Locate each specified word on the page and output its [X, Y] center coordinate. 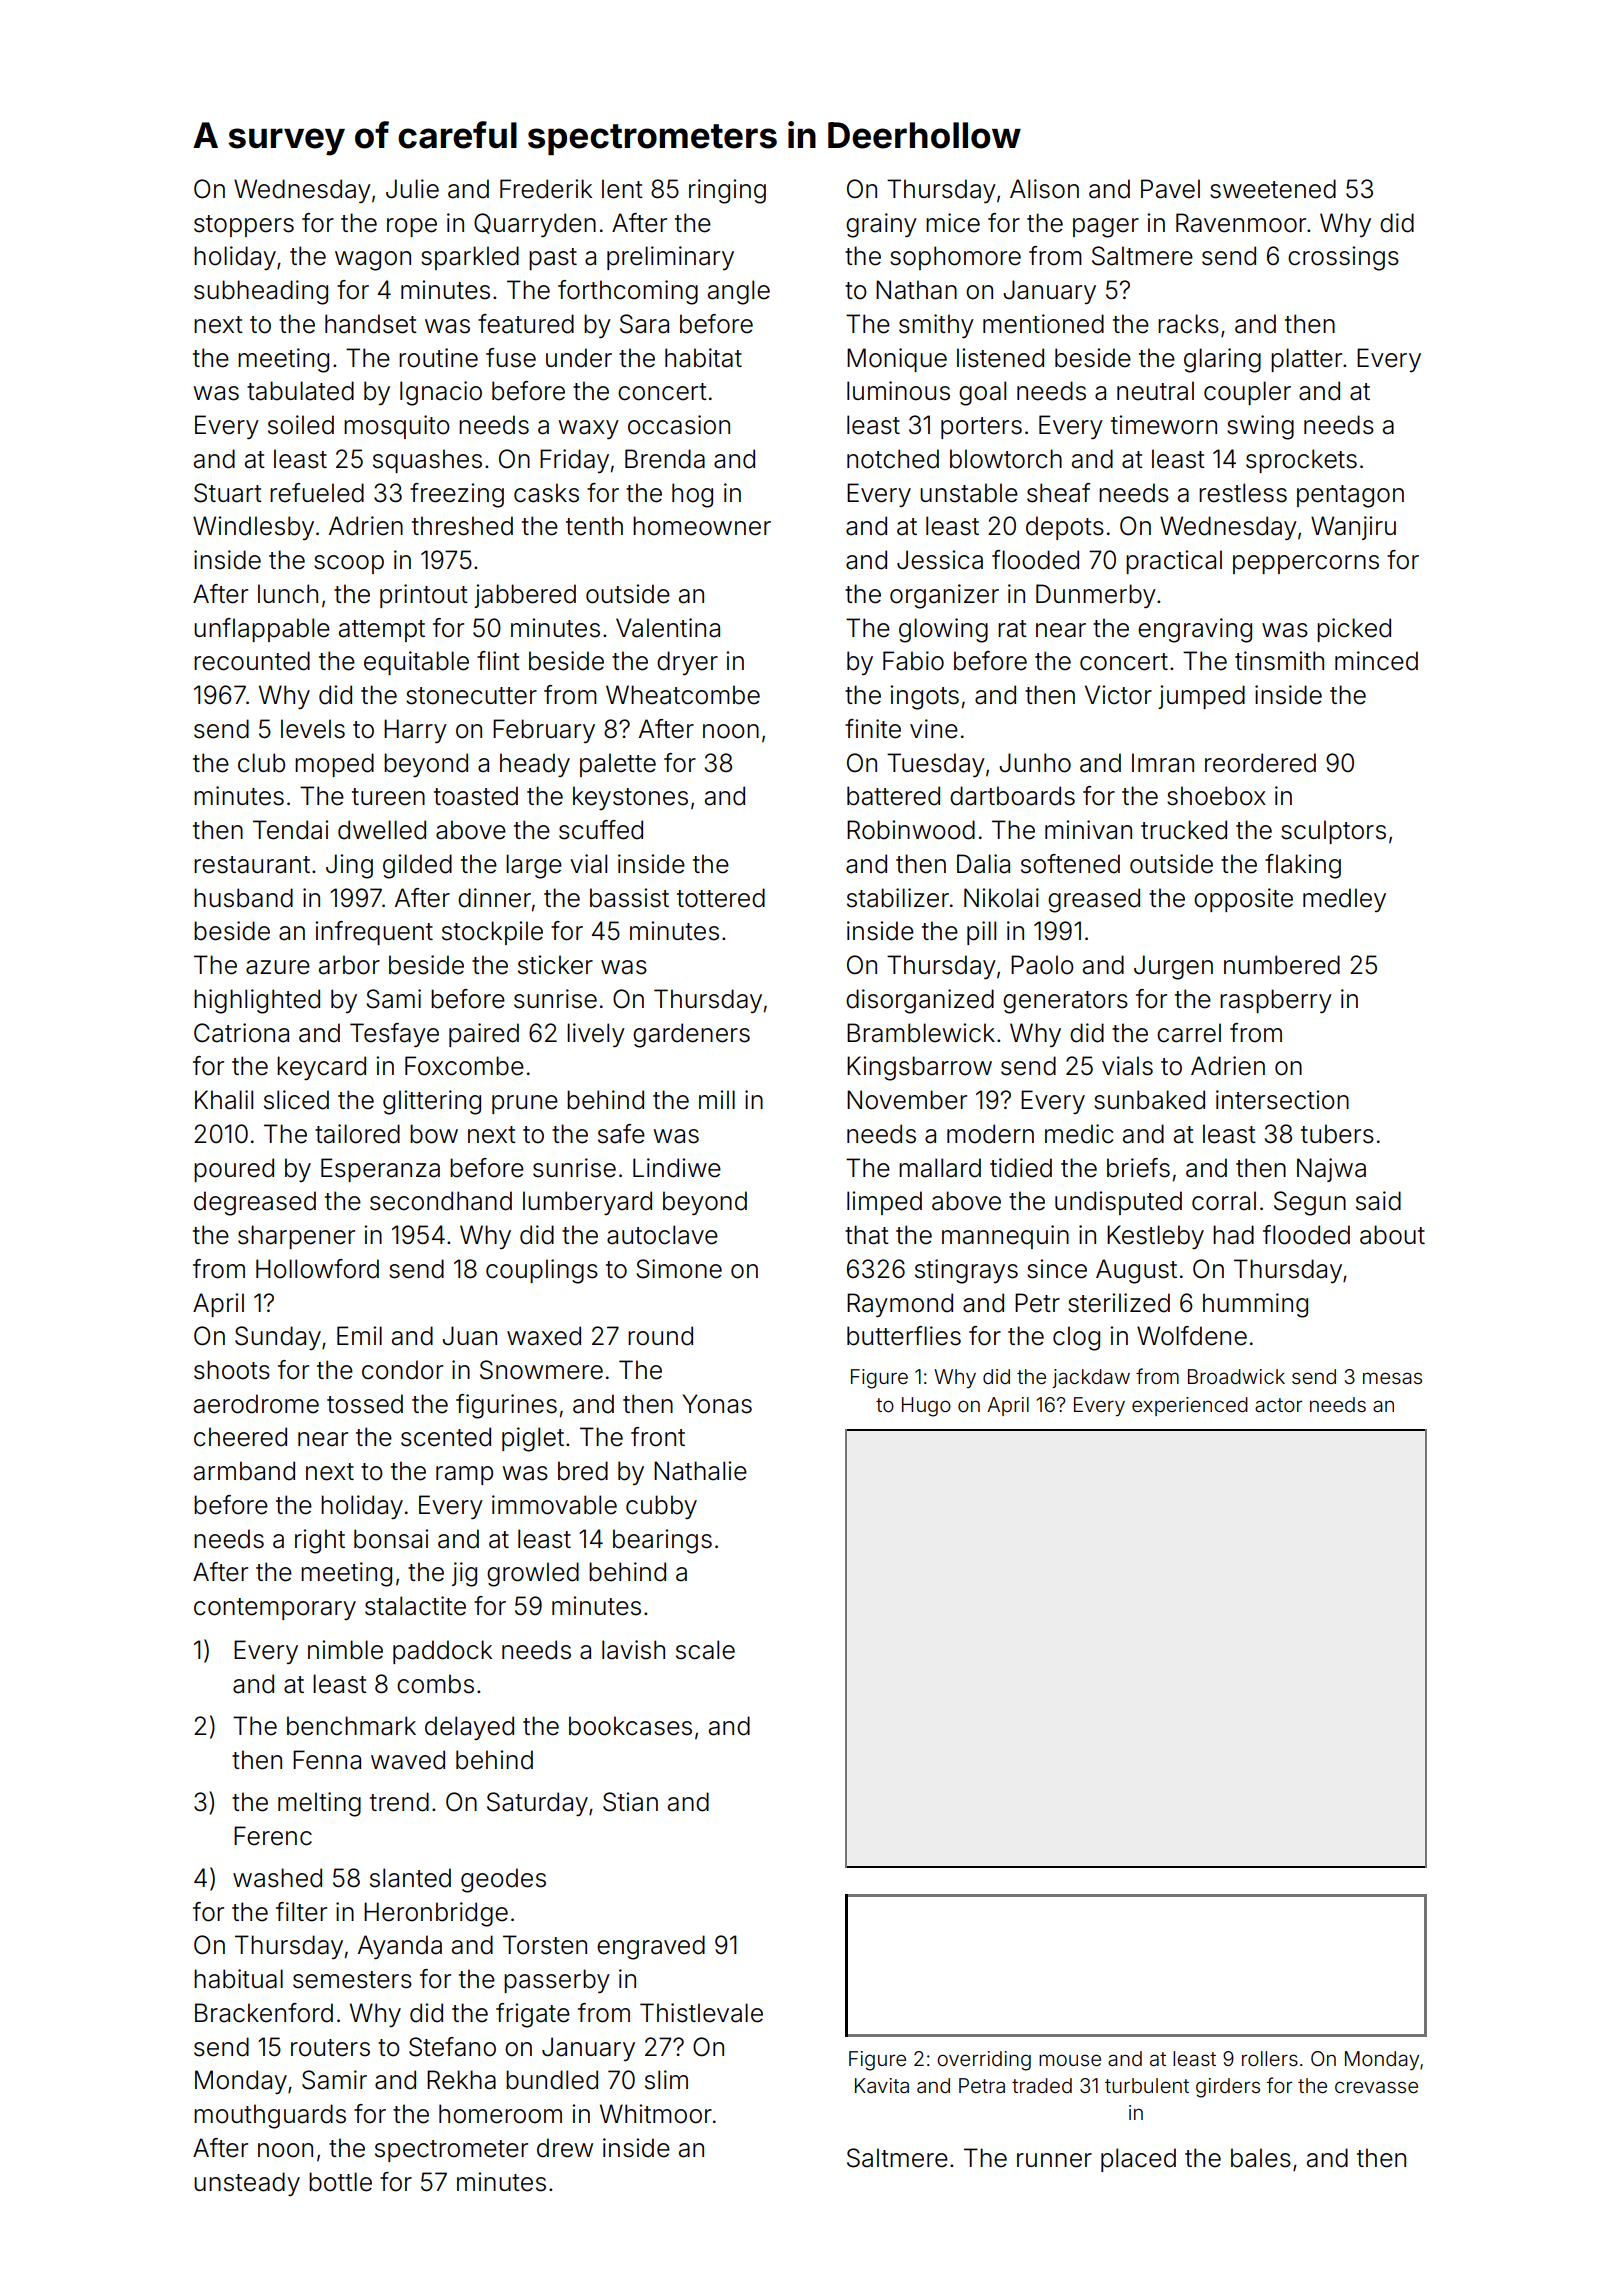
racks [1188, 324]
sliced [296, 1100]
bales [1261, 2158]
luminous [898, 391]
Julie [412, 189]
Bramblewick [921, 1033]
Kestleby [1155, 1237]
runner [1054, 2160]
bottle [340, 2182]
